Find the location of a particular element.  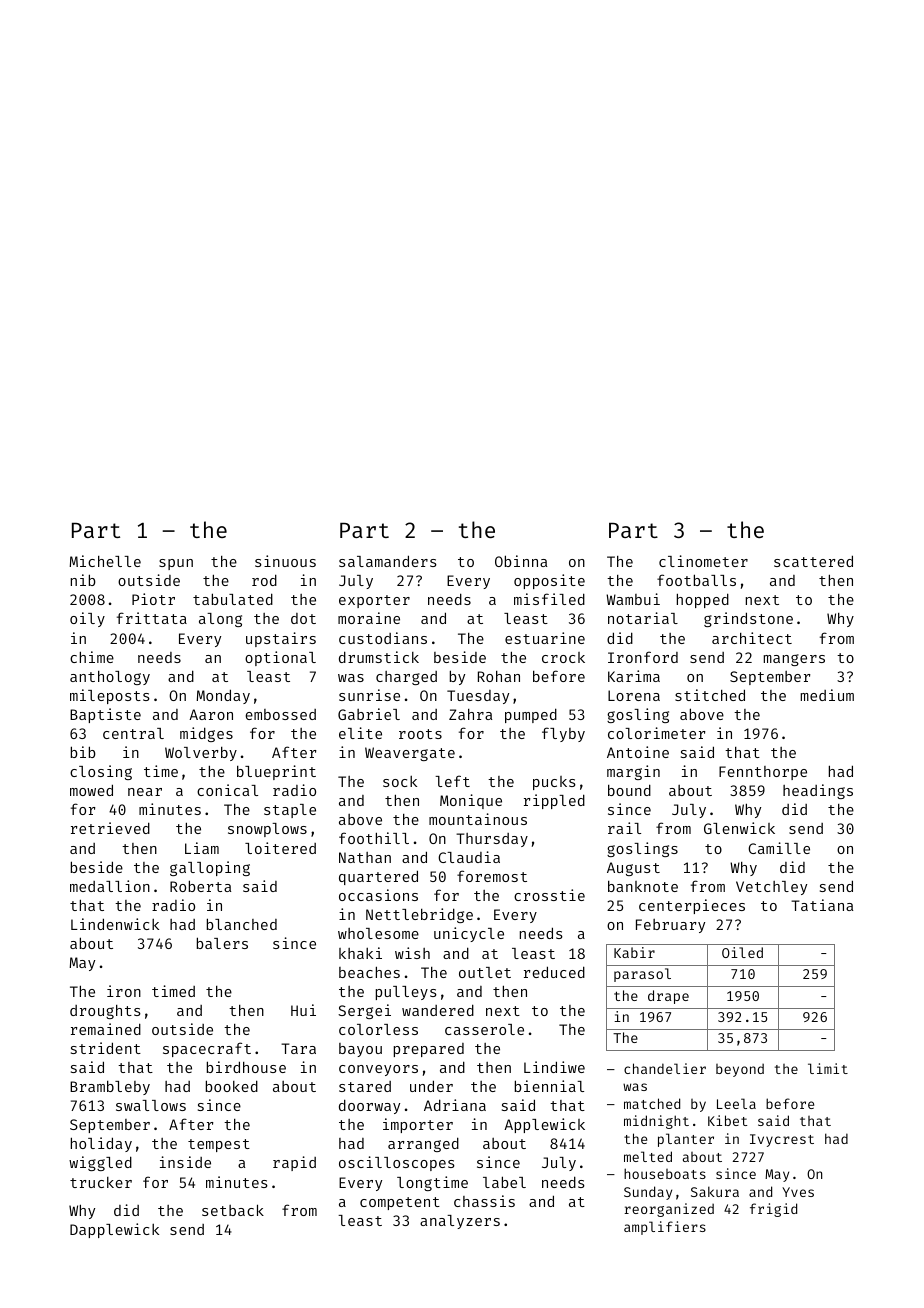

limit is located at coordinates (828, 1068).
